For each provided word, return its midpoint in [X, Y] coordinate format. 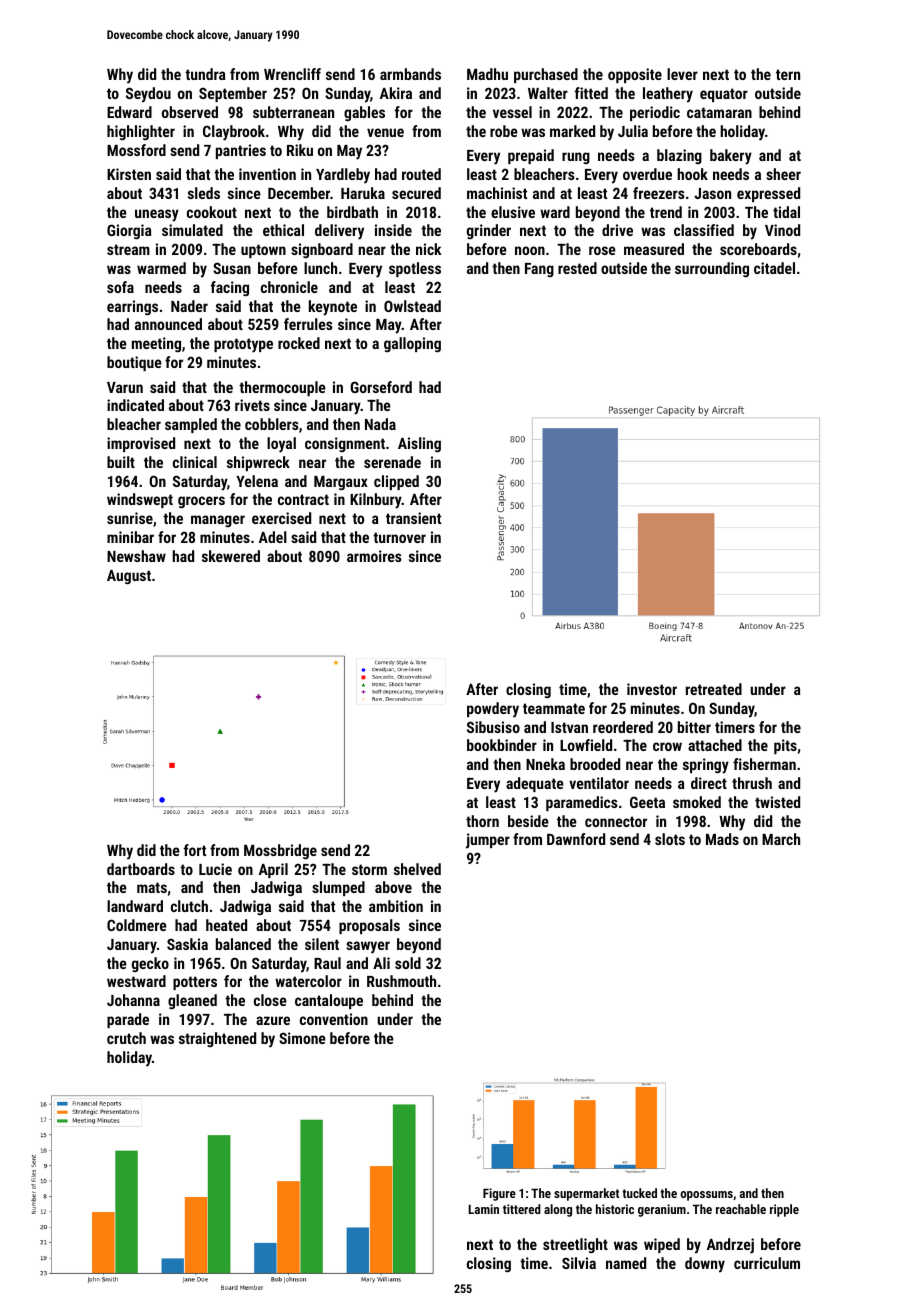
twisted [777, 802]
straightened [217, 1039]
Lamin [483, 1209]
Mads [722, 839]
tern [788, 74]
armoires [374, 556]
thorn [482, 821]
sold [408, 963]
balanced [243, 944]
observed [190, 112]
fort [195, 850]
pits [785, 746]
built [121, 462]
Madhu [487, 74]
